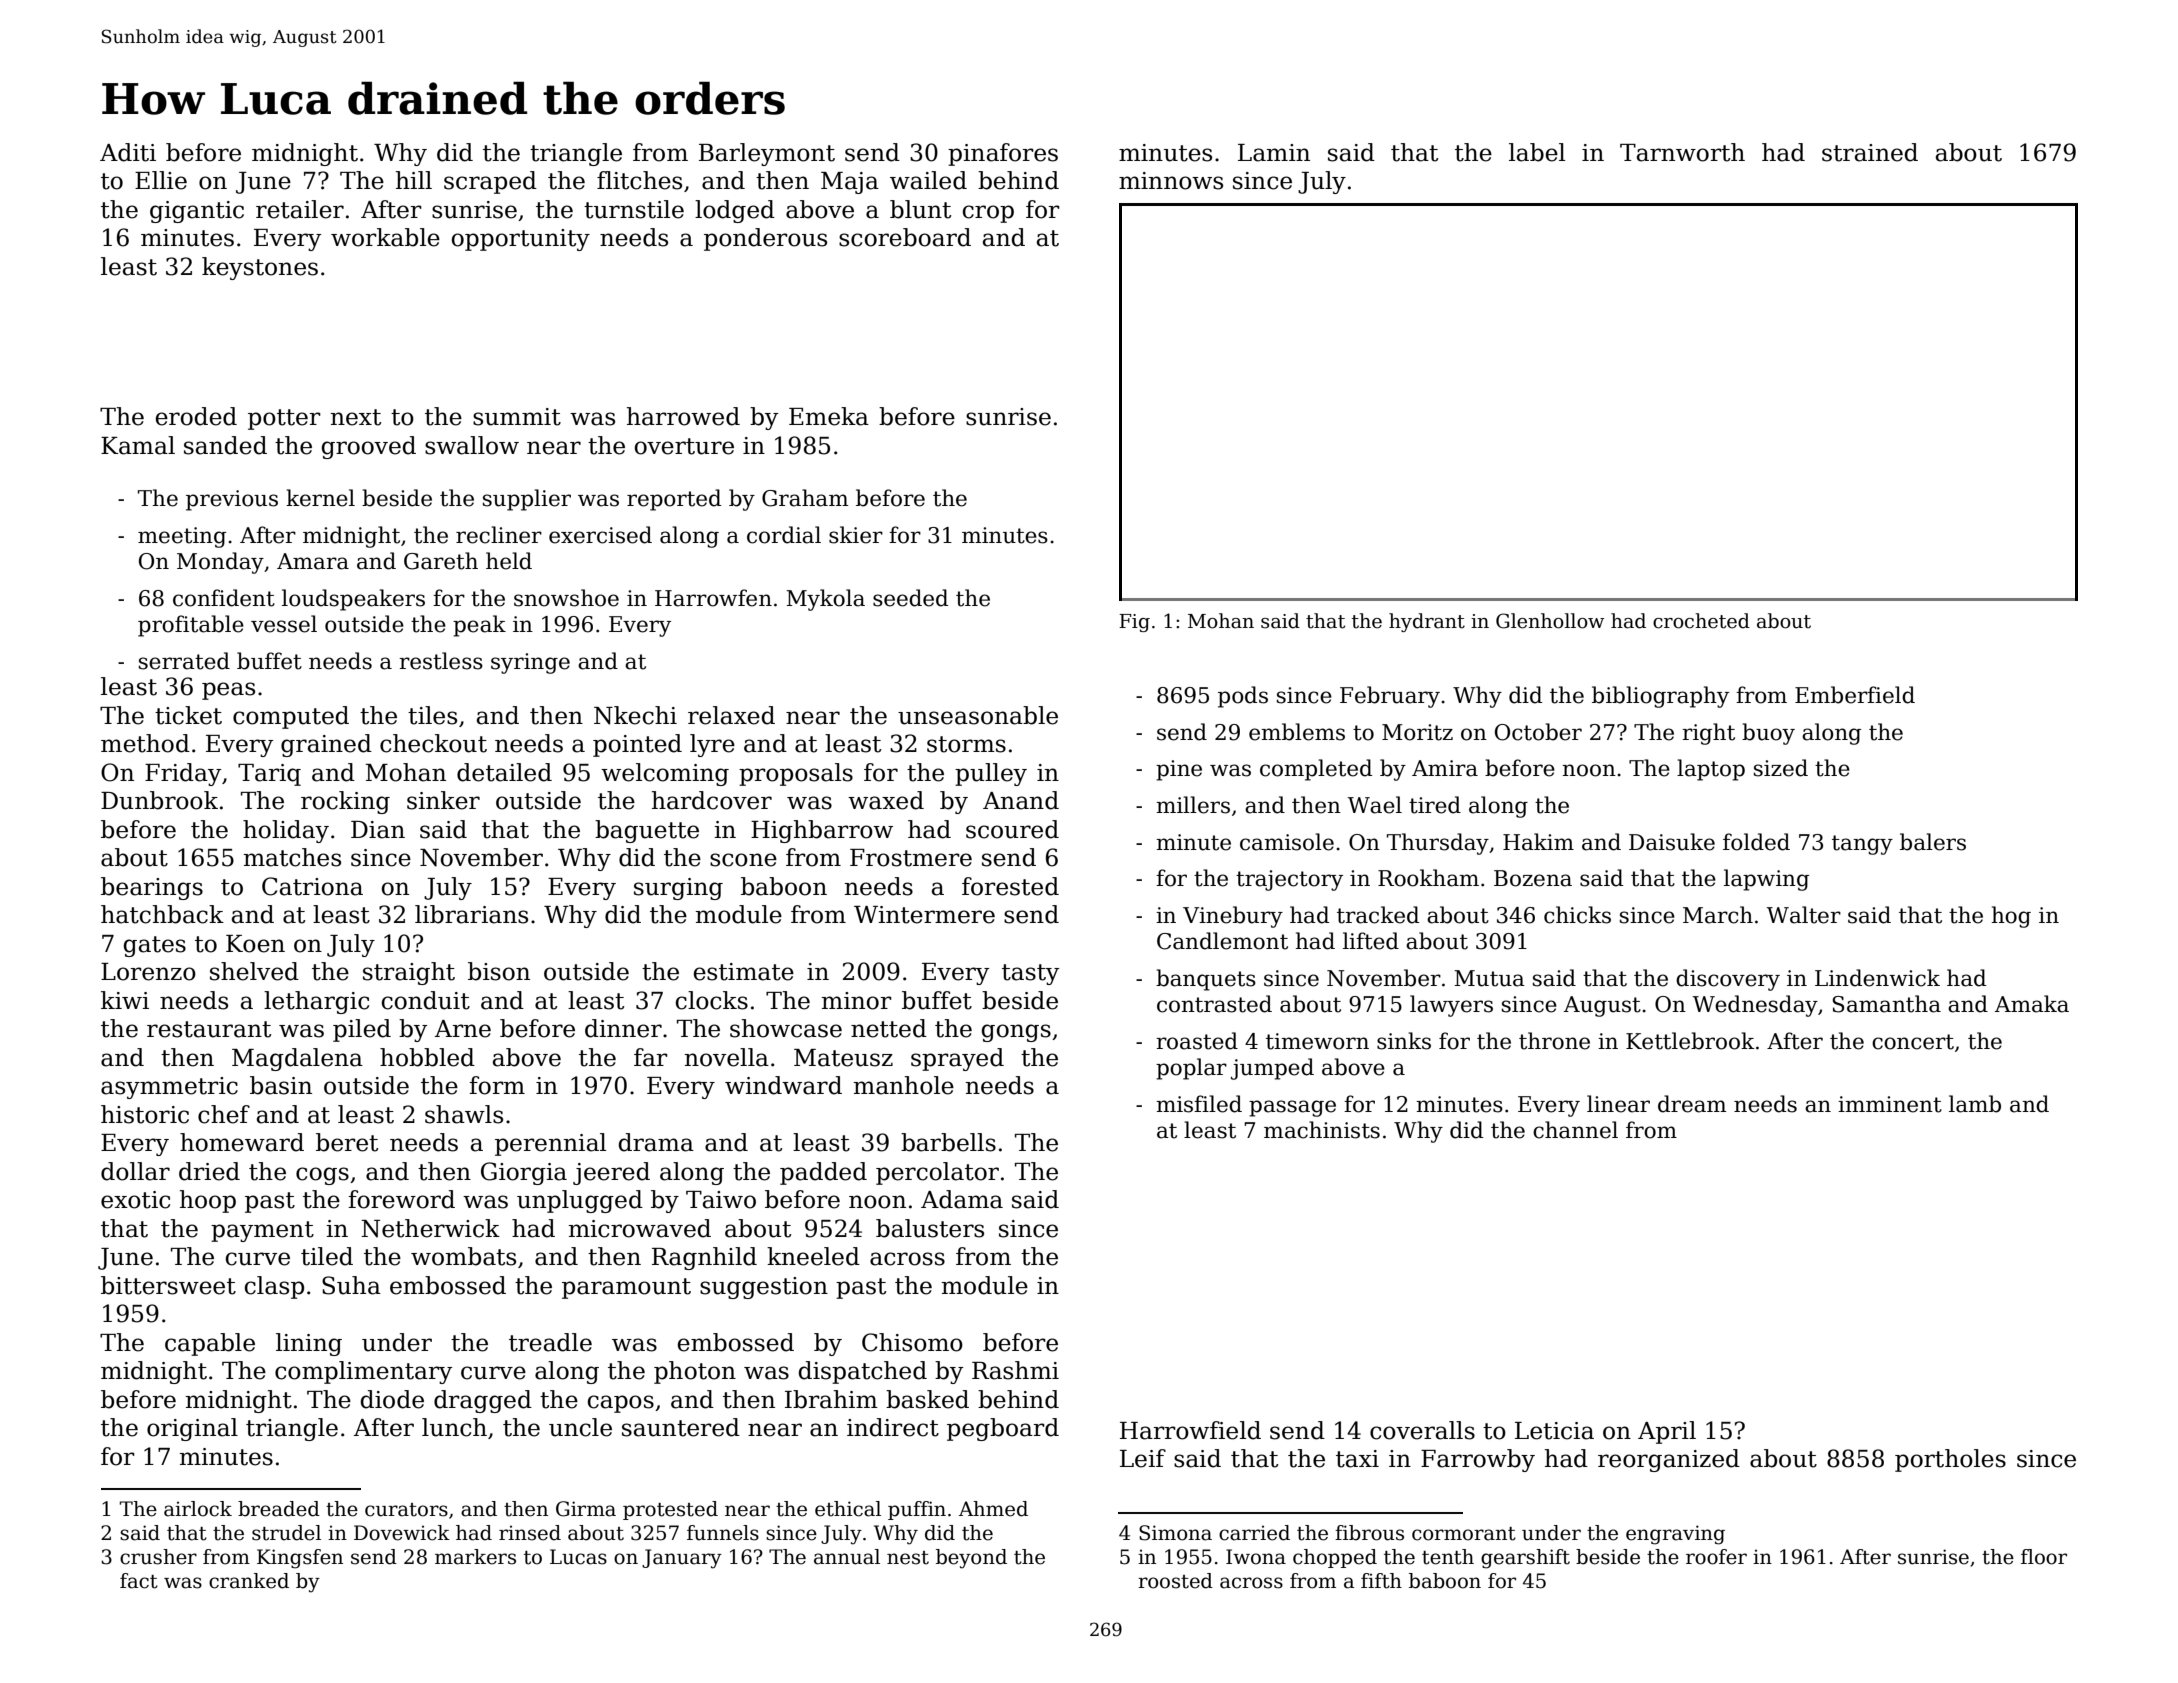 This screenshot has height=1683, width=2178. Describe the element at coordinates (1890, 1104) in the screenshot. I see `imminent` at that location.
